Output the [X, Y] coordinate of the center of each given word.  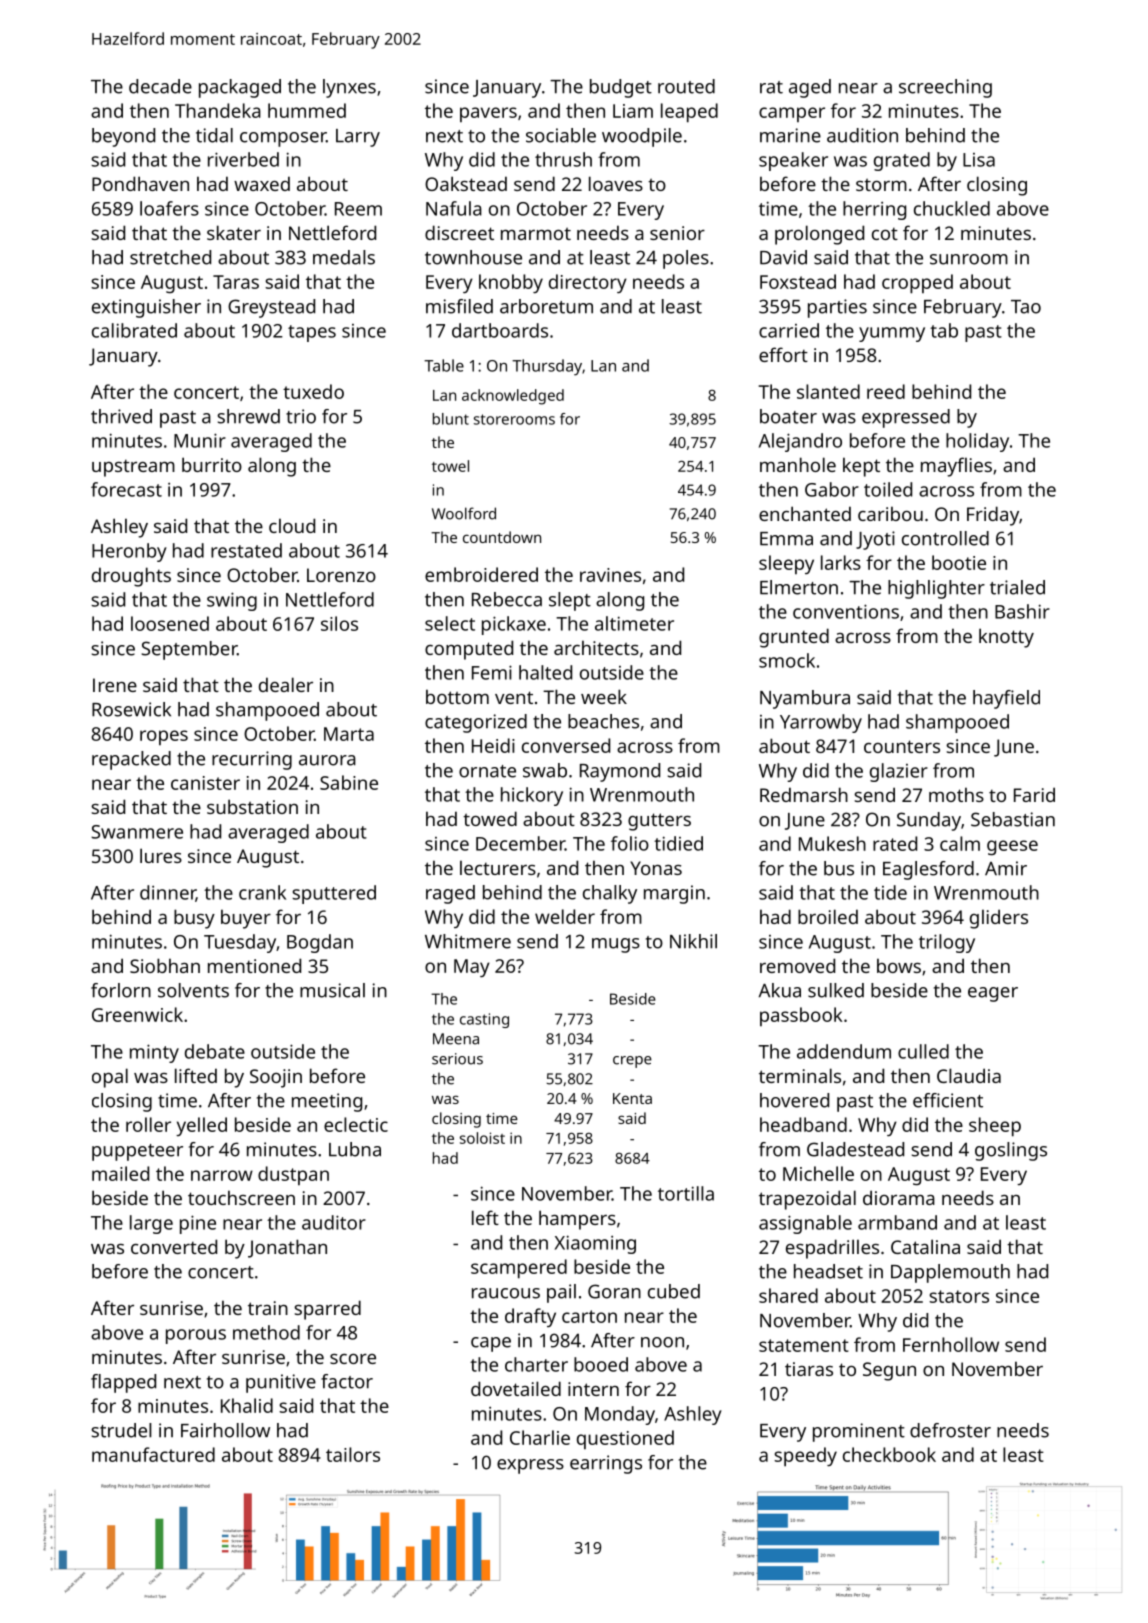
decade [160, 86]
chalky [610, 894]
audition [862, 135]
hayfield [1006, 699]
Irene [115, 685]
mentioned [254, 965]
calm [960, 843]
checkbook [889, 1454]
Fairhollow [225, 1430]
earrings [606, 1464]
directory [588, 283]
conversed [566, 745]
